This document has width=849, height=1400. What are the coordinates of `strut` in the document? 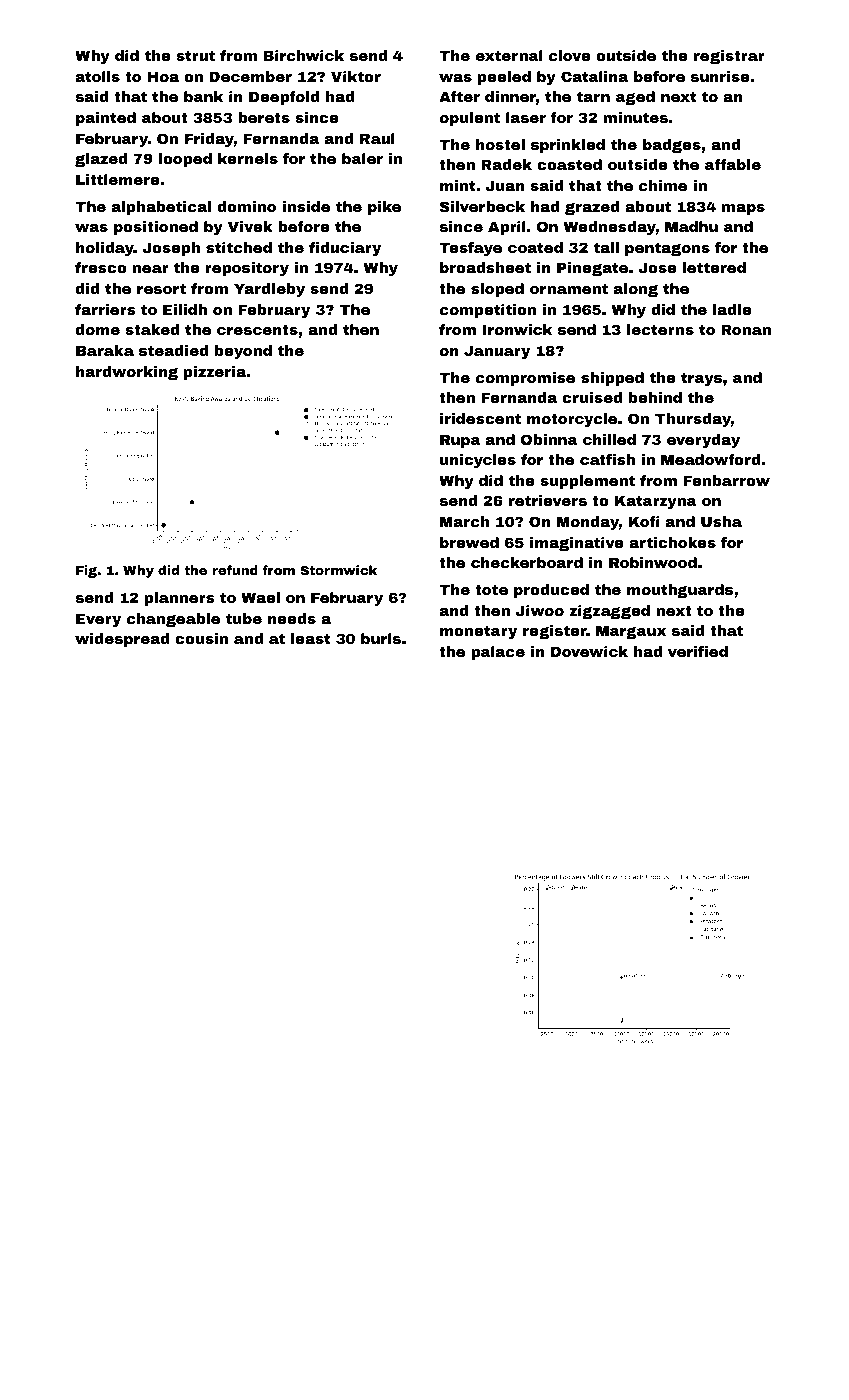 It's located at (195, 55).
